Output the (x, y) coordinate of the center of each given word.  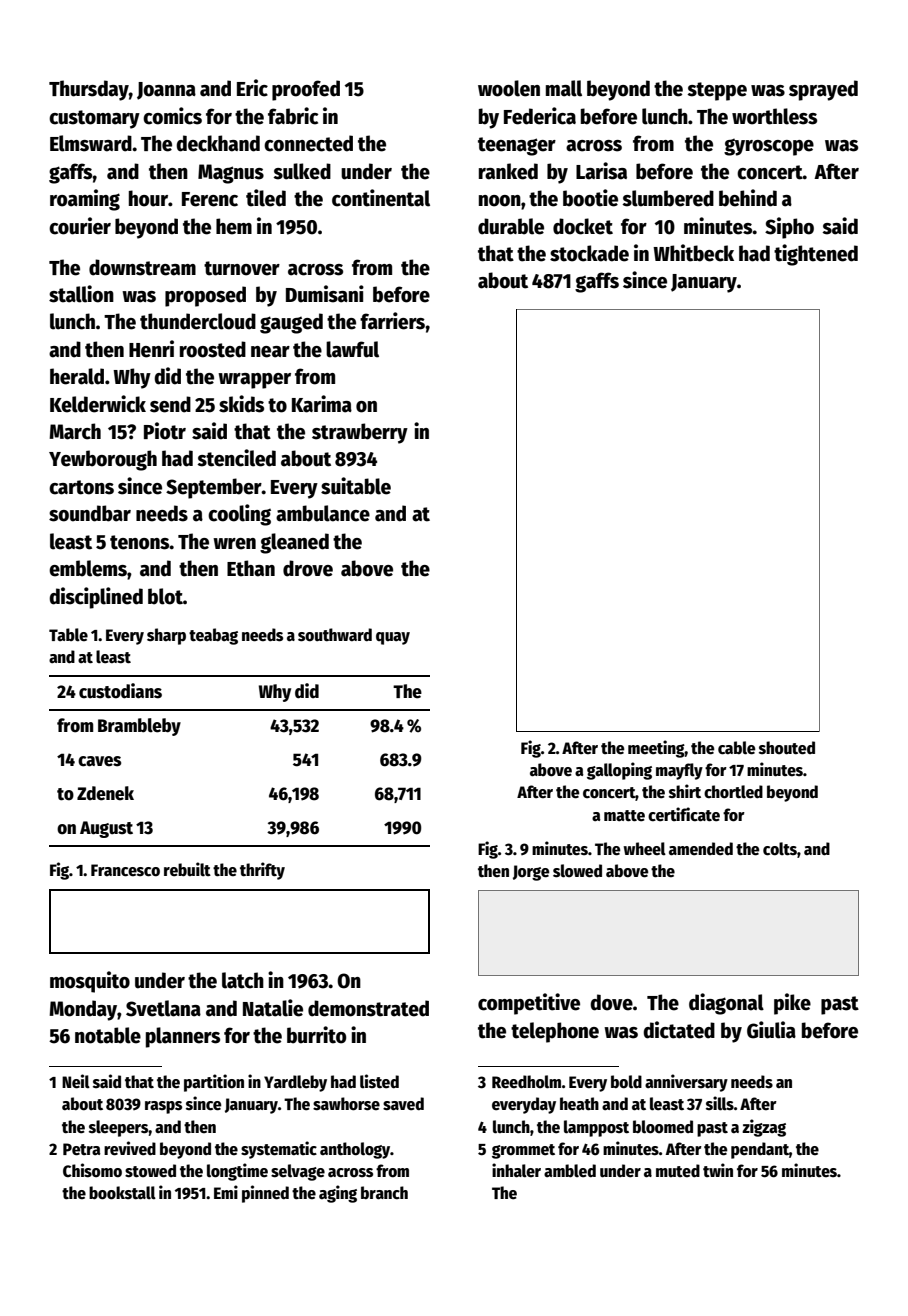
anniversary (686, 1083)
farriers (392, 321)
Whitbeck (693, 253)
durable (511, 226)
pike (792, 1004)
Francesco (125, 870)
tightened (816, 255)
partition (214, 1083)
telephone (555, 1032)
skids (241, 404)
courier (80, 226)
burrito (316, 1035)
